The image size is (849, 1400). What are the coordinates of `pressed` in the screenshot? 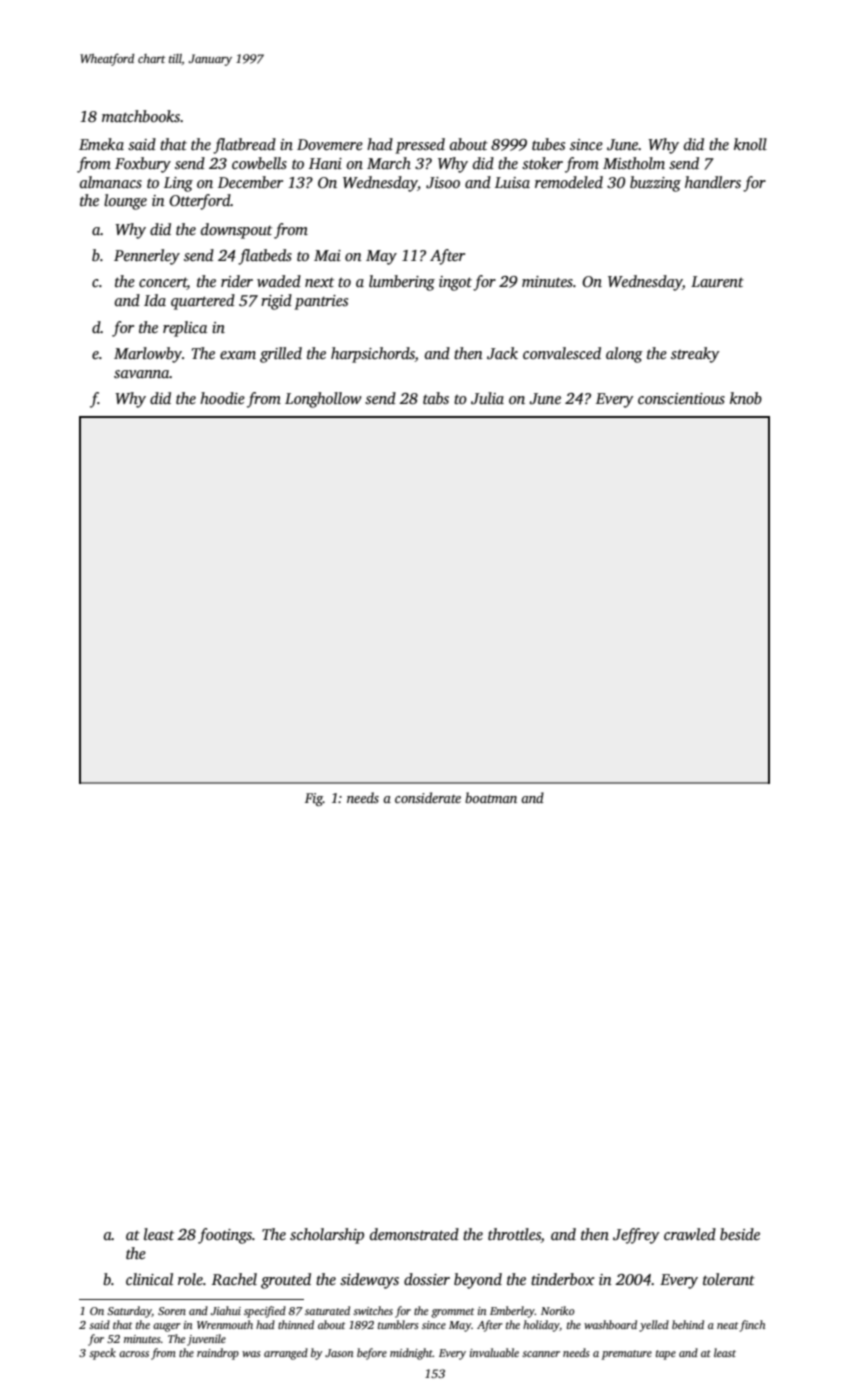 It's located at (420, 146).
